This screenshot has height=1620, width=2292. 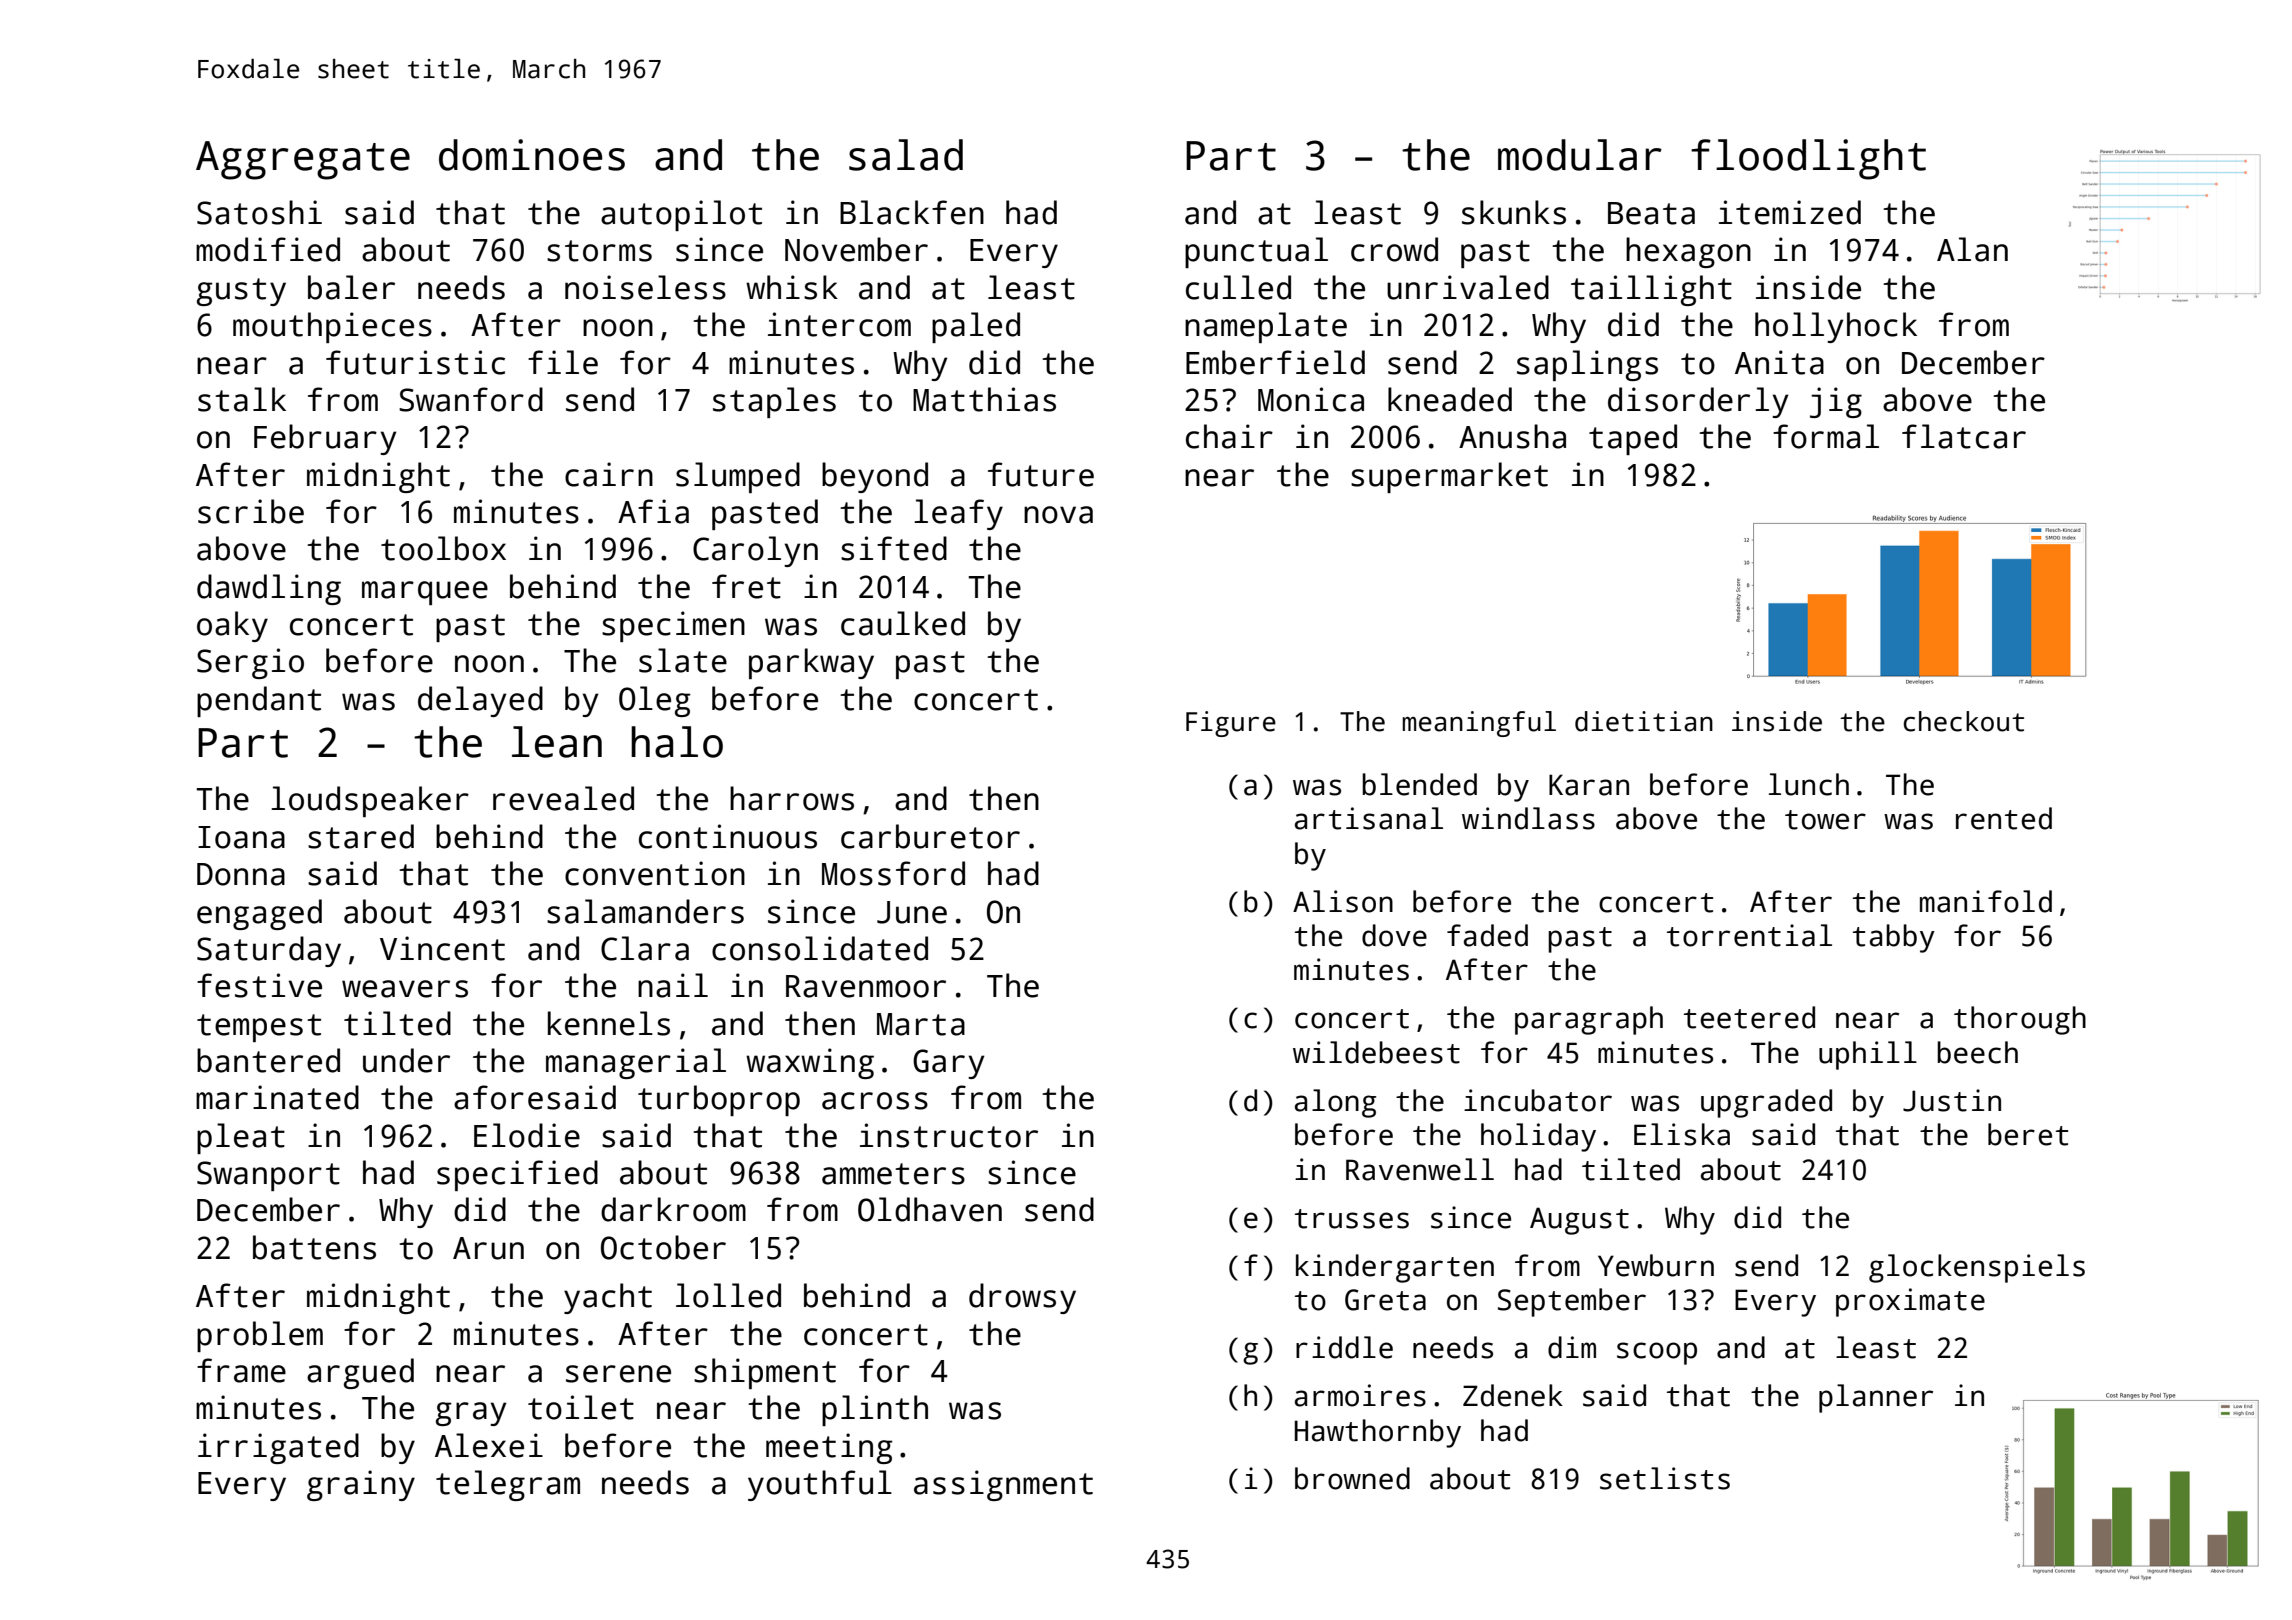 What do you see at coordinates (361, 836) in the screenshot?
I see `stared` at bounding box center [361, 836].
